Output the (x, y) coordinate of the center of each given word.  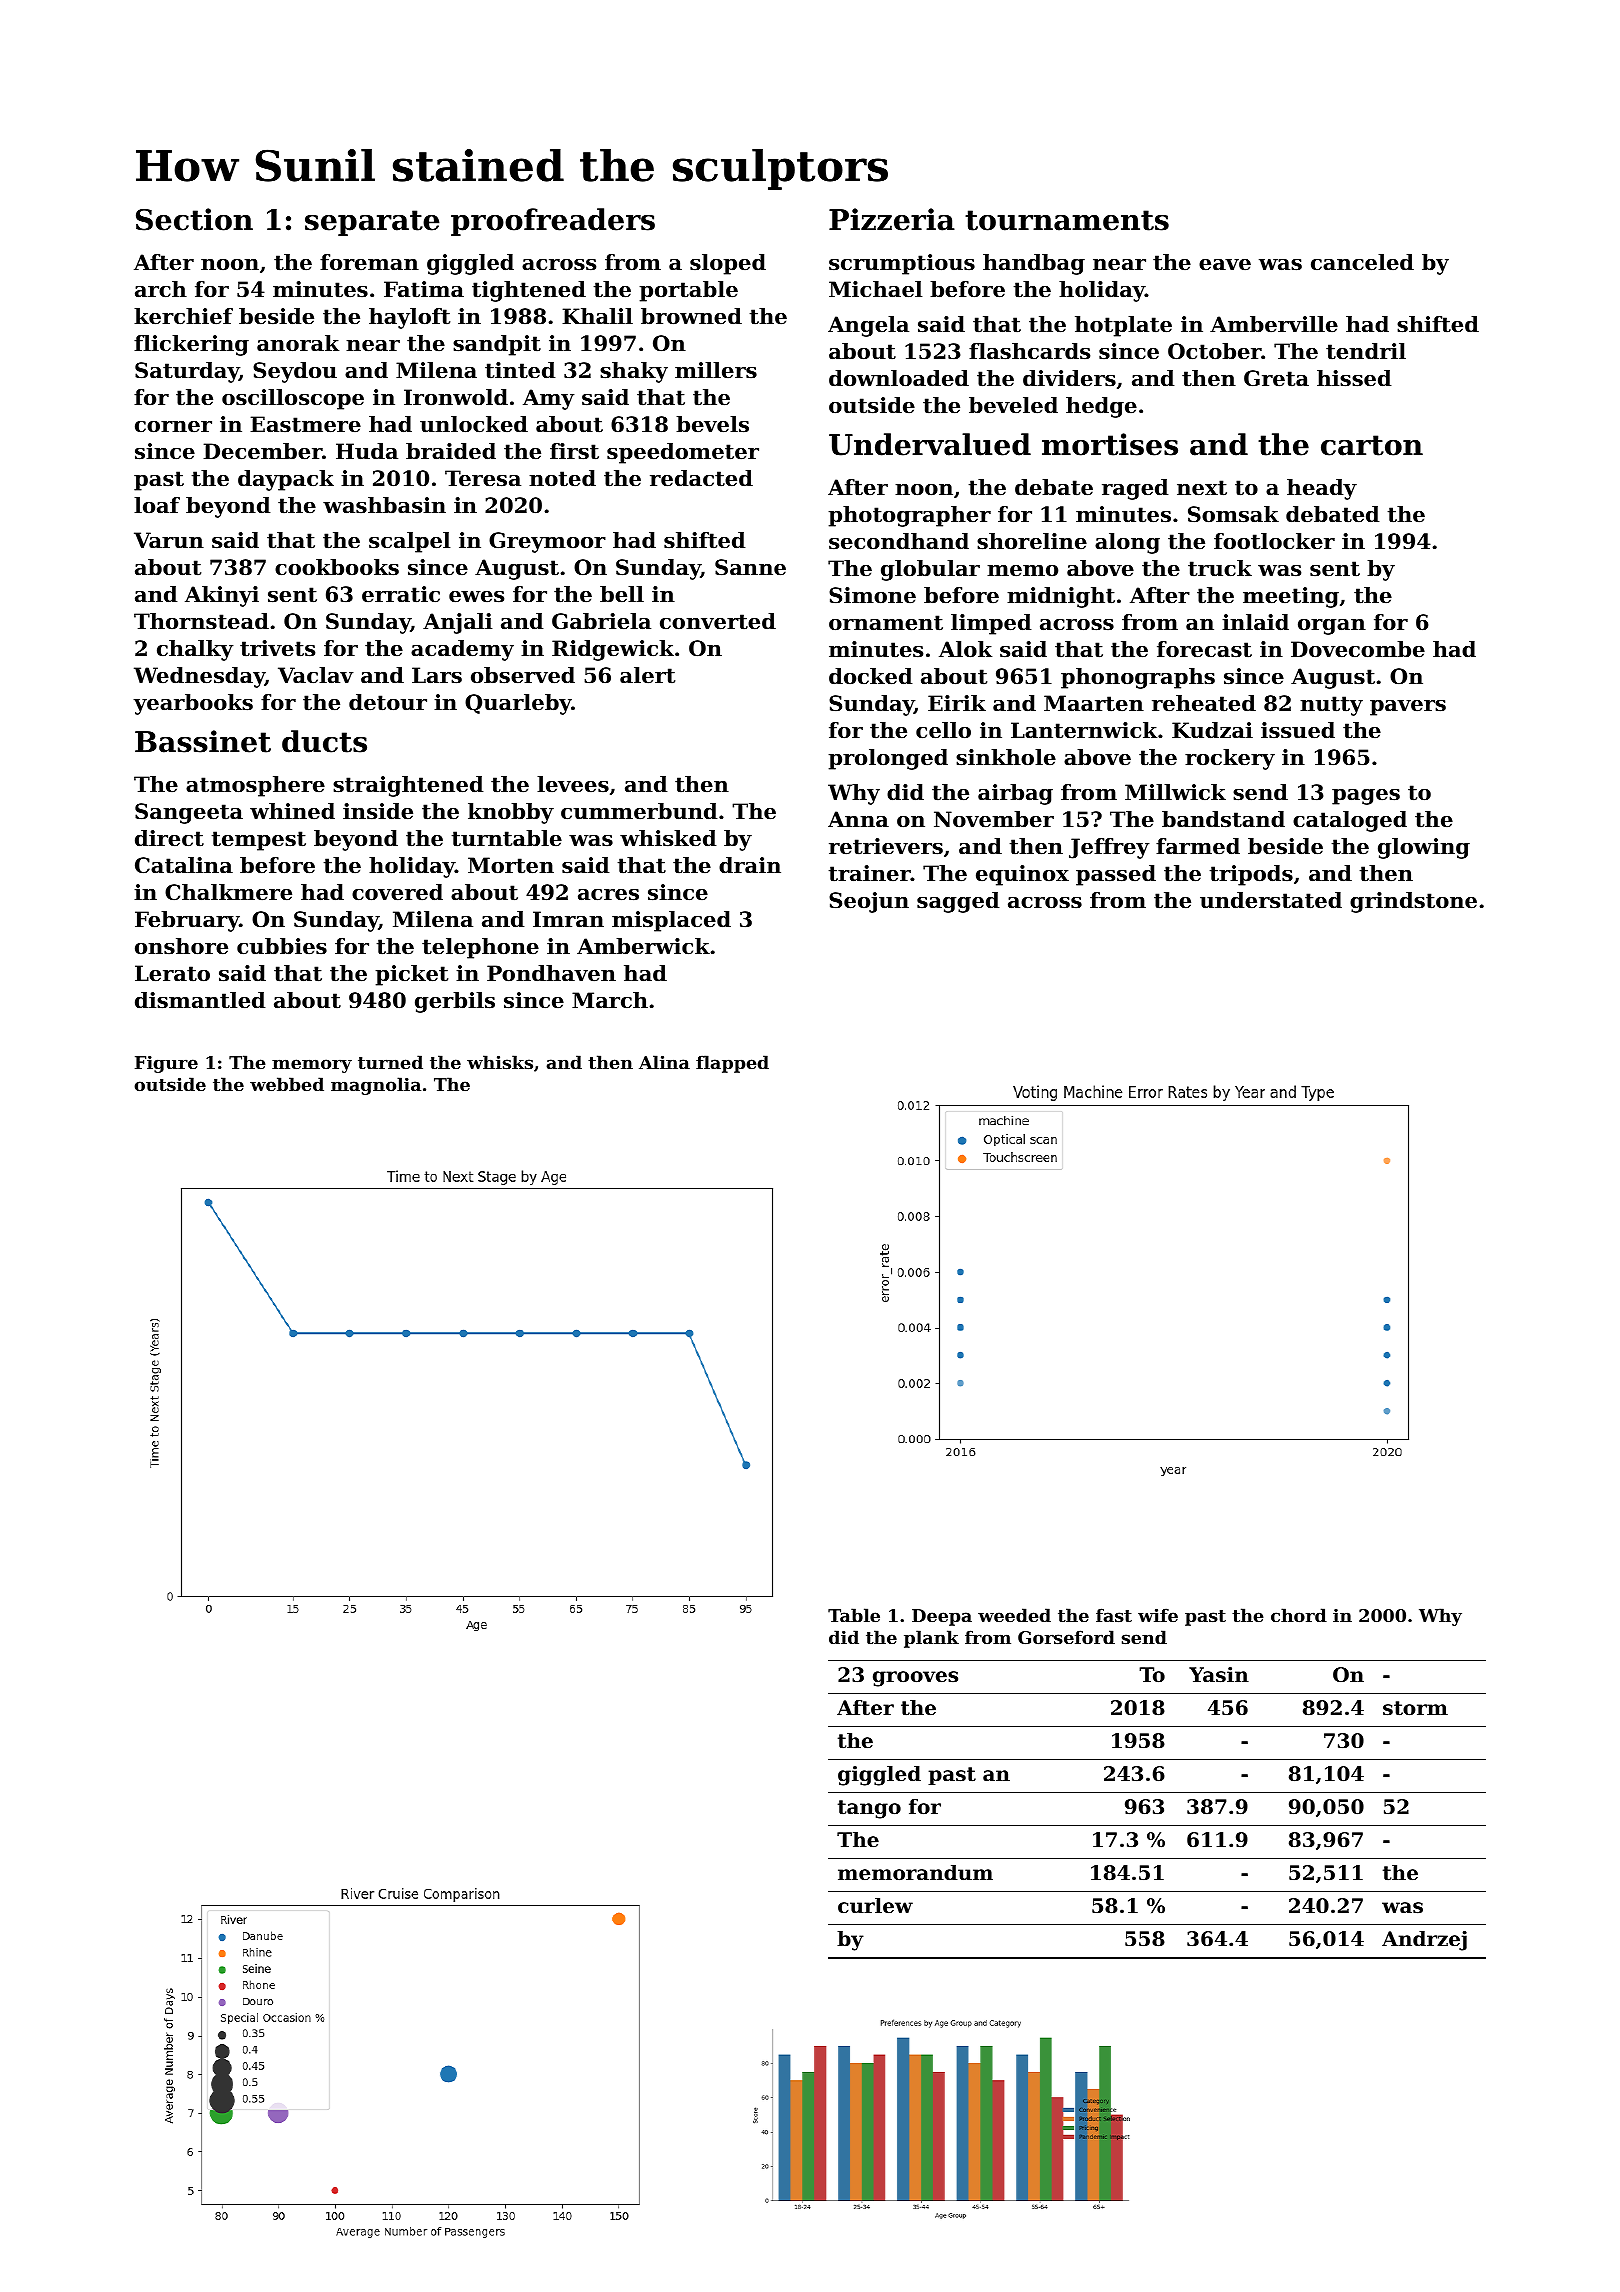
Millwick (1175, 792)
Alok (965, 649)
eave (1225, 265)
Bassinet (203, 741)
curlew (875, 1906)
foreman (369, 262)
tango (869, 1809)
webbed (287, 1084)
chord (1299, 1615)
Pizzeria (892, 219)
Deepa (942, 1617)
